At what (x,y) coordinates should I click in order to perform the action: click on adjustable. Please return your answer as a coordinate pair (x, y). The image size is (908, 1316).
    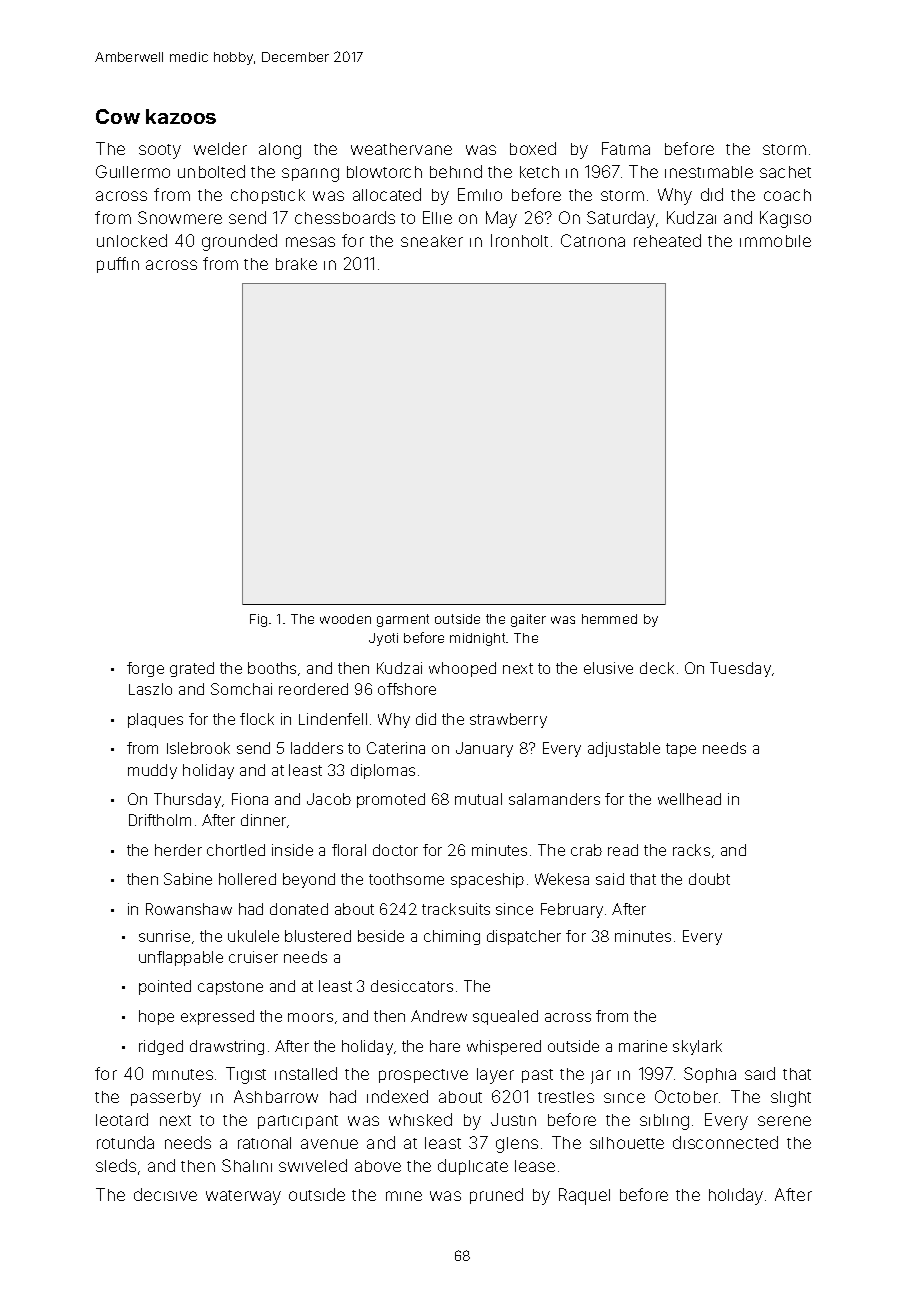
    Looking at the image, I should click on (624, 749).
